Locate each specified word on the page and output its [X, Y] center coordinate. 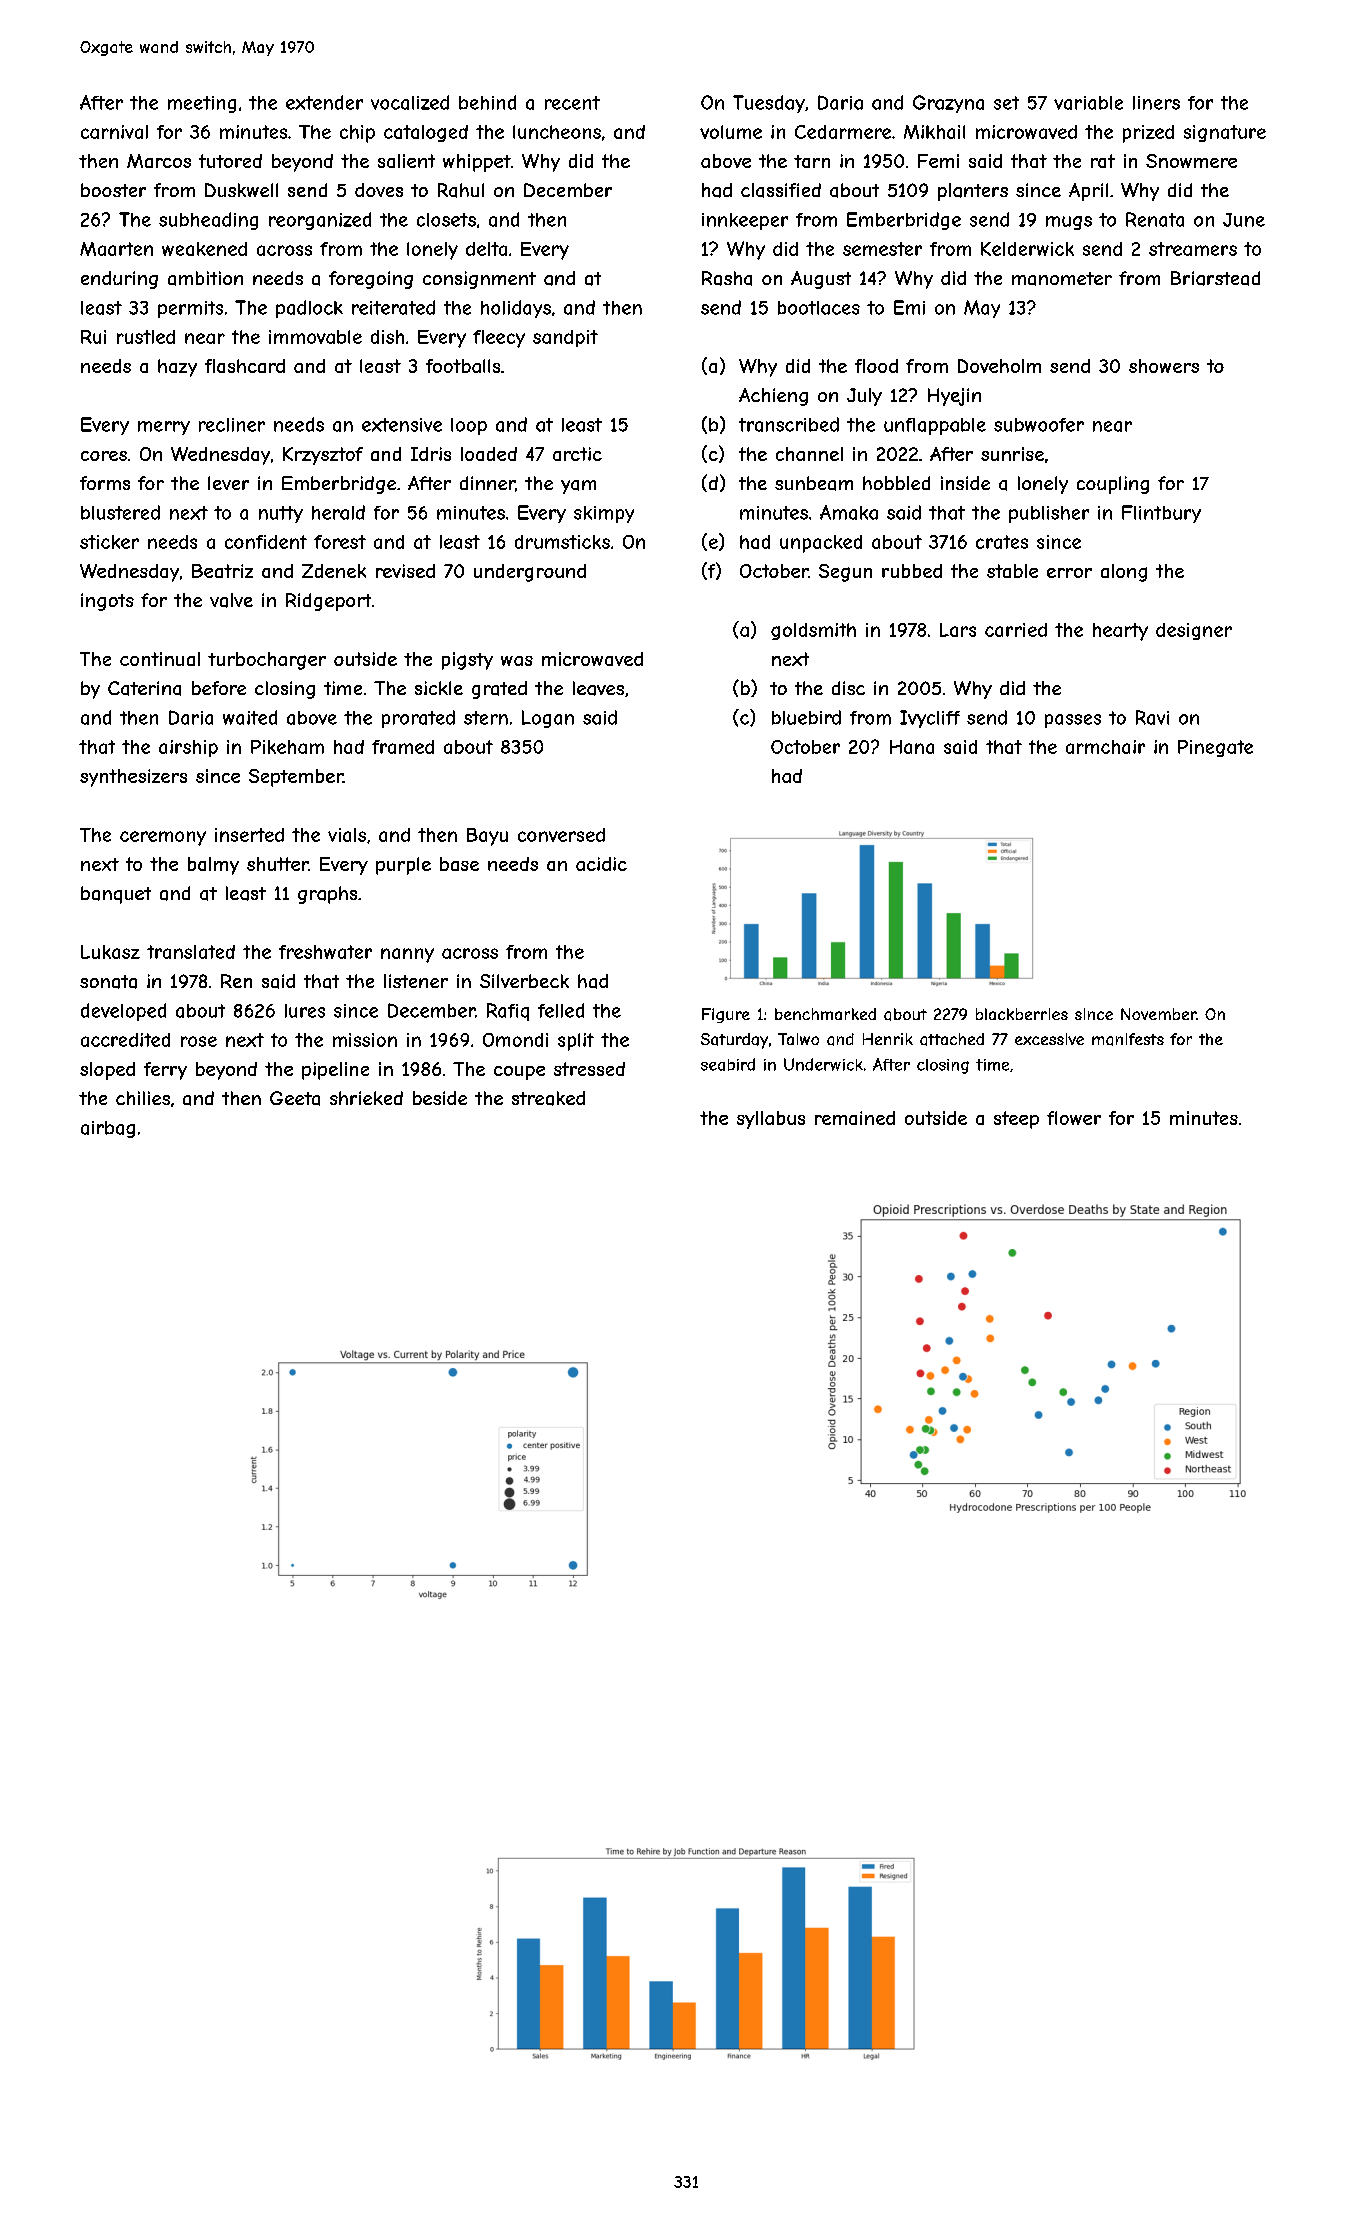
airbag [108, 1129]
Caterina [144, 688]
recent [572, 103]
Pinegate [1215, 748]
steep [1016, 1120]
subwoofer [1039, 425]
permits [190, 309]
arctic [577, 454]
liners [1156, 103]
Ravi [1152, 717]
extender [324, 102]
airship [188, 748]
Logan [548, 719]
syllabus [771, 1120]
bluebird [806, 717]
